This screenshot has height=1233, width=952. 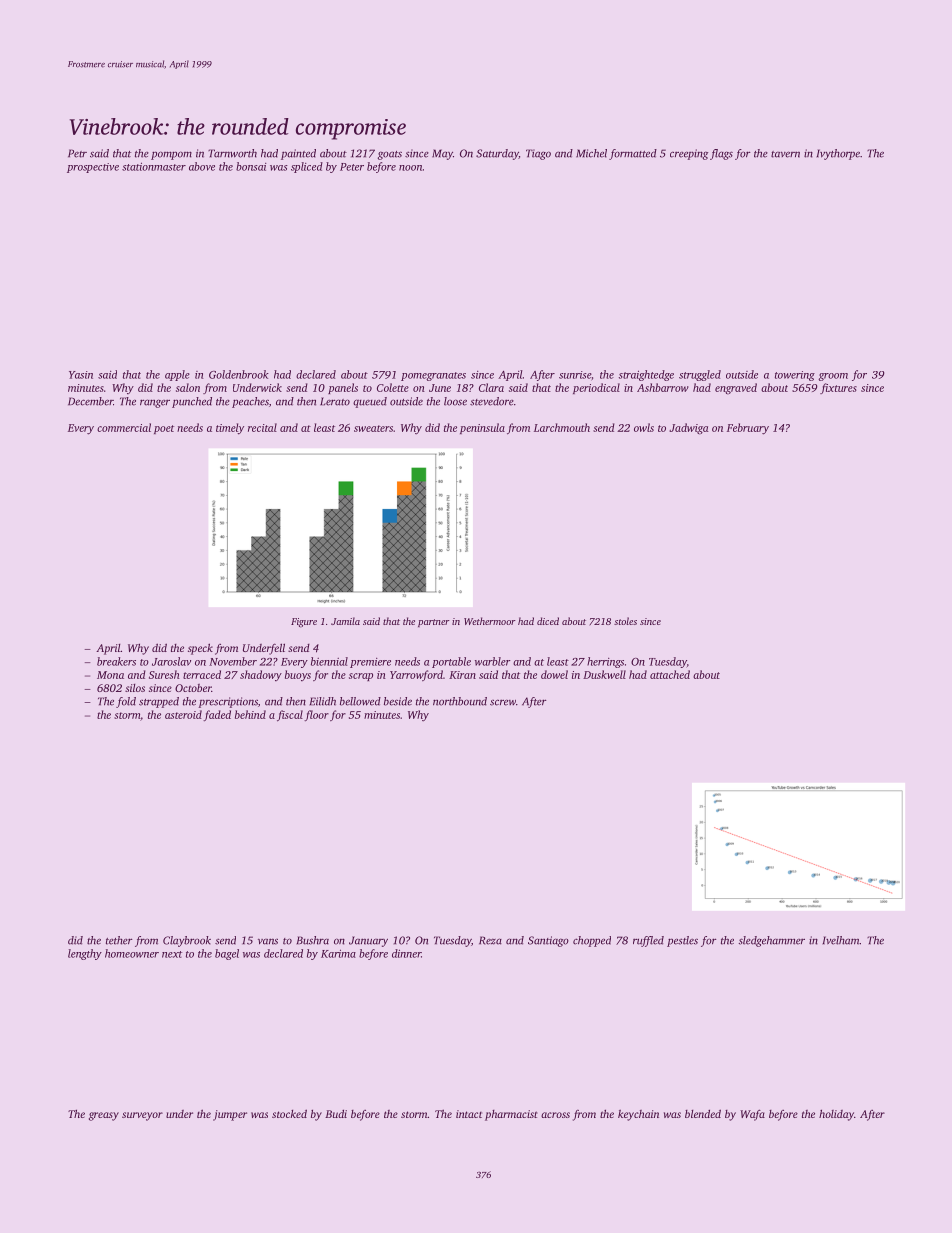 What do you see at coordinates (841, 940) in the screenshot?
I see `Ivelham` at bounding box center [841, 940].
